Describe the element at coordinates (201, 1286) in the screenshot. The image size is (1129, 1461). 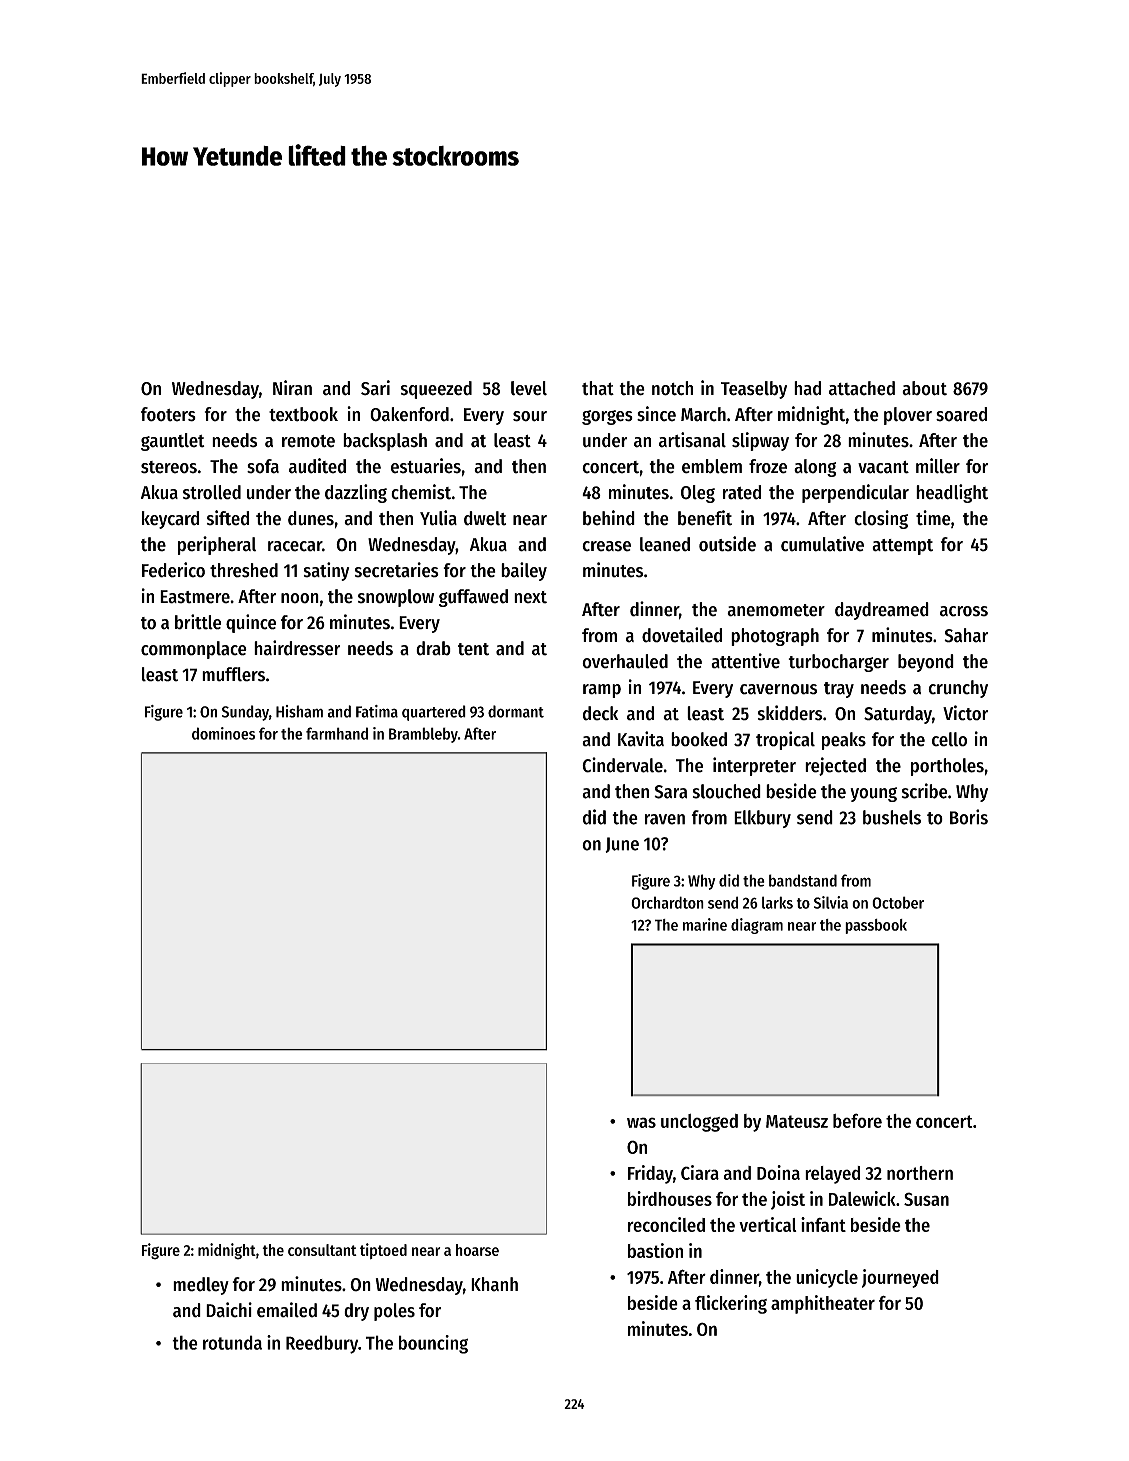
I see `medley` at that location.
